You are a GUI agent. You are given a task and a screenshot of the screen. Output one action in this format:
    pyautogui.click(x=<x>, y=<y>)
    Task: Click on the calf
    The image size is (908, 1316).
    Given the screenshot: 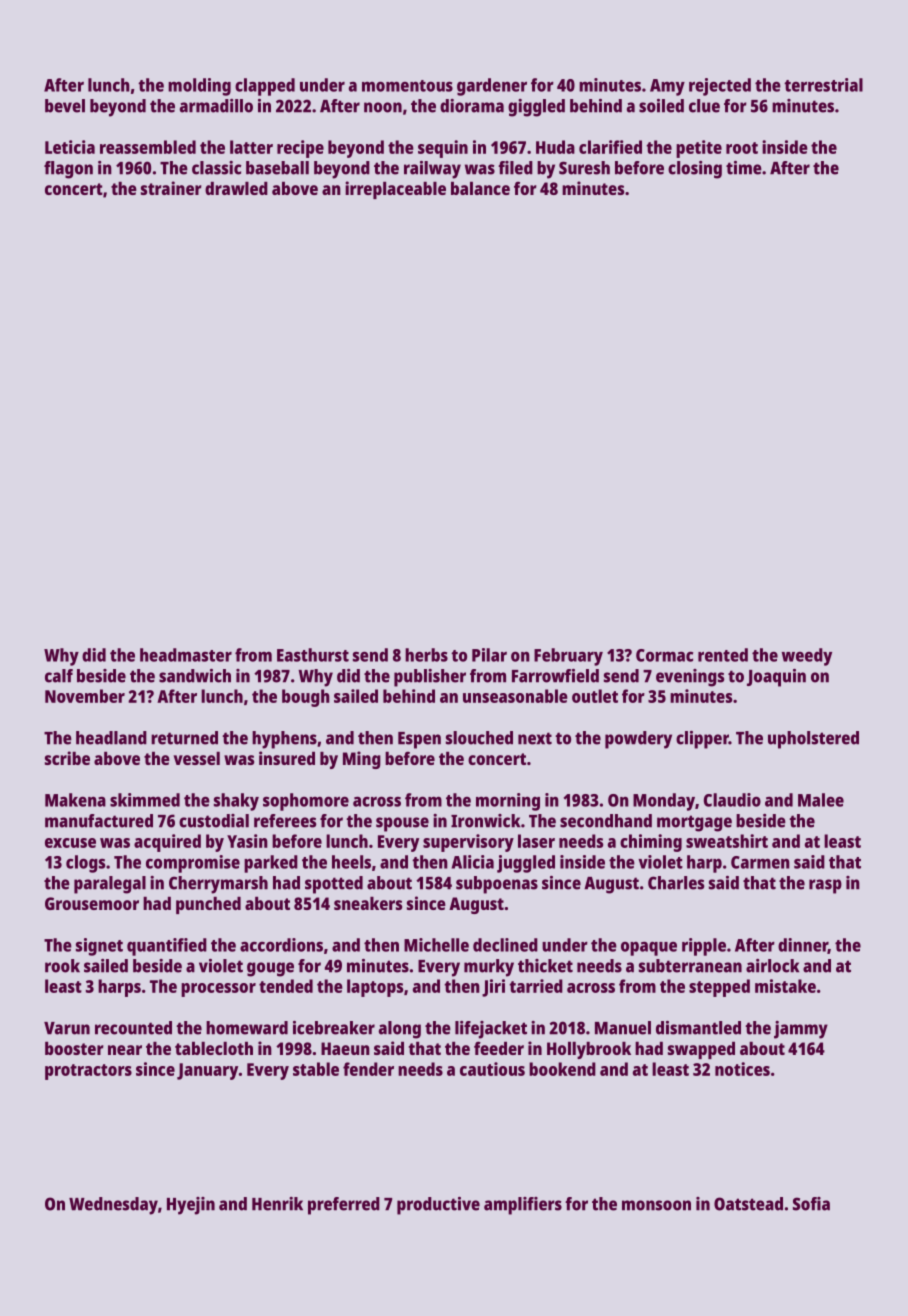 What is the action you would take?
    pyautogui.click(x=59, y=676)
